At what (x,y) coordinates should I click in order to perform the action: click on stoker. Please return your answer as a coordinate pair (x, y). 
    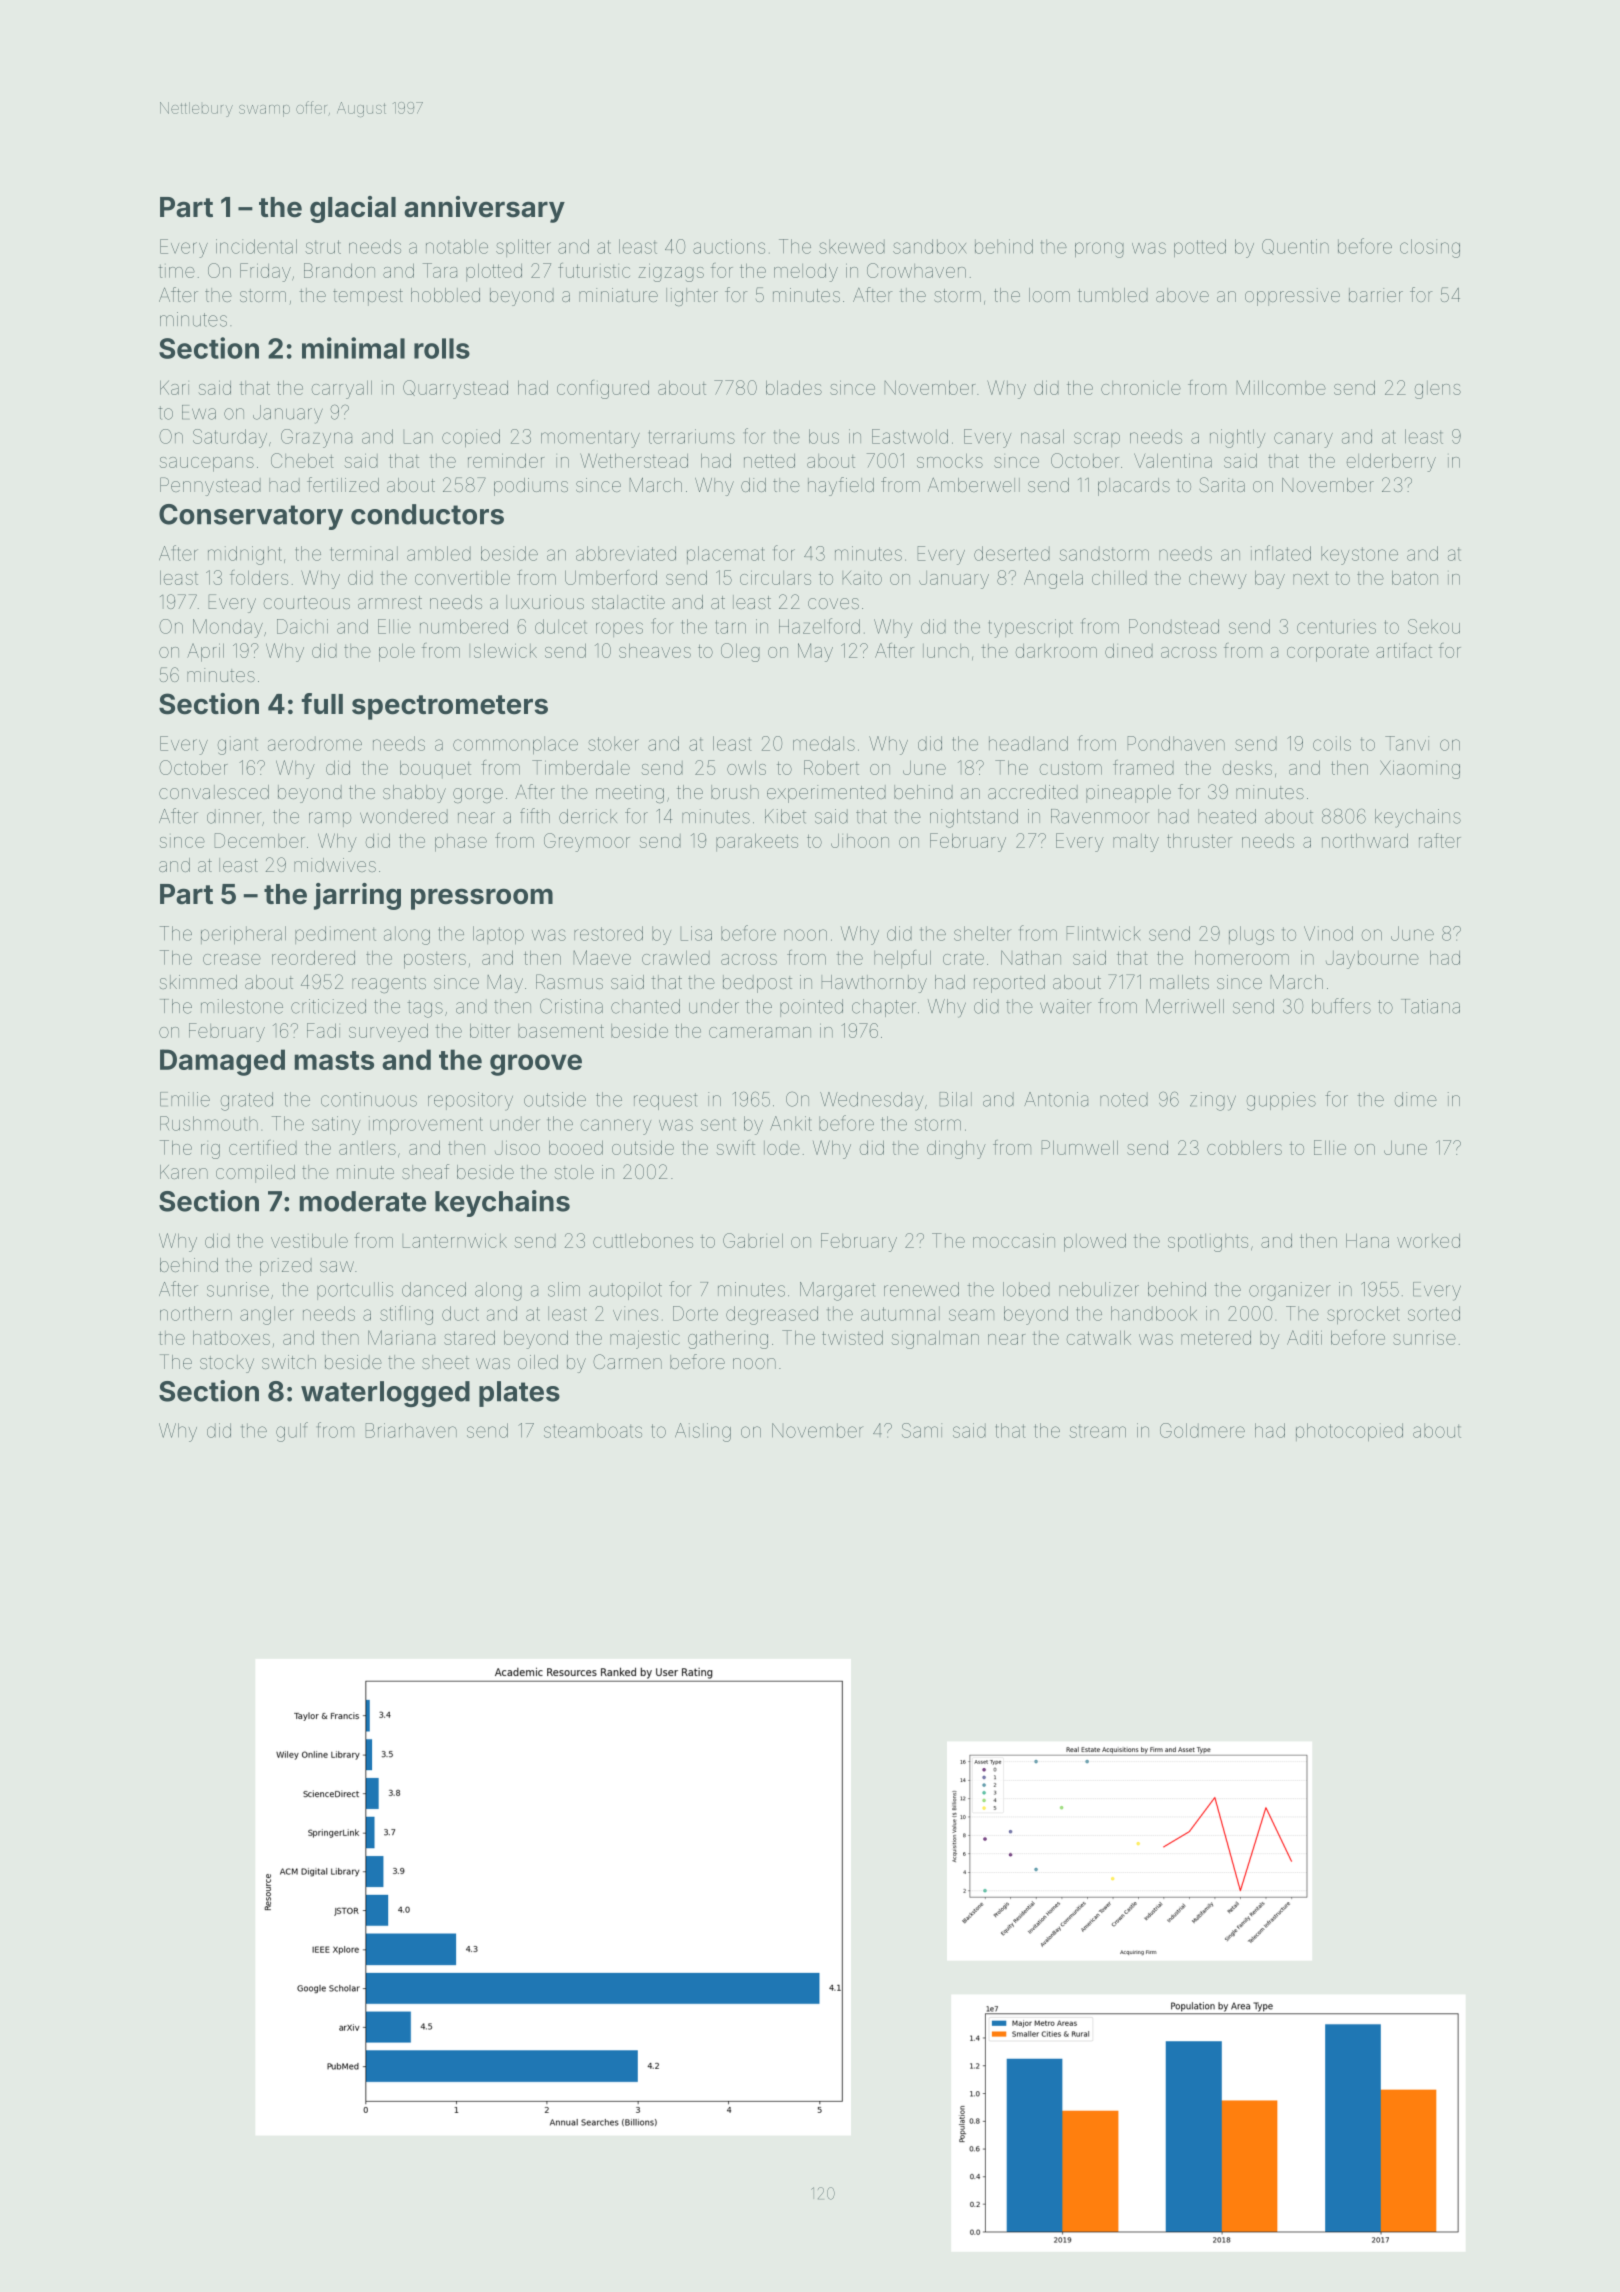
    Looking at the image, I should click on (613, 743).
